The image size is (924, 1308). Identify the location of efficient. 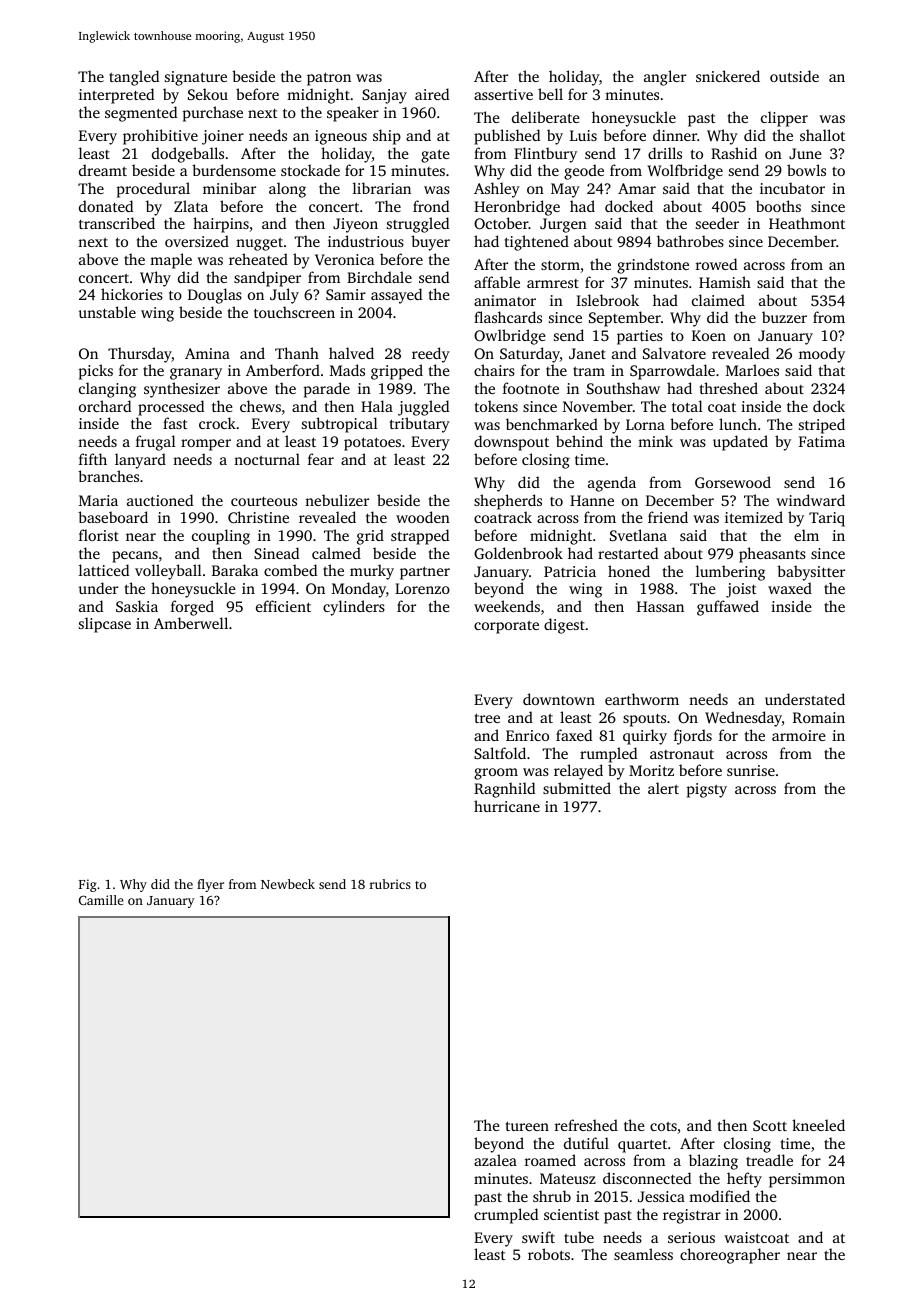
(283, 606).
